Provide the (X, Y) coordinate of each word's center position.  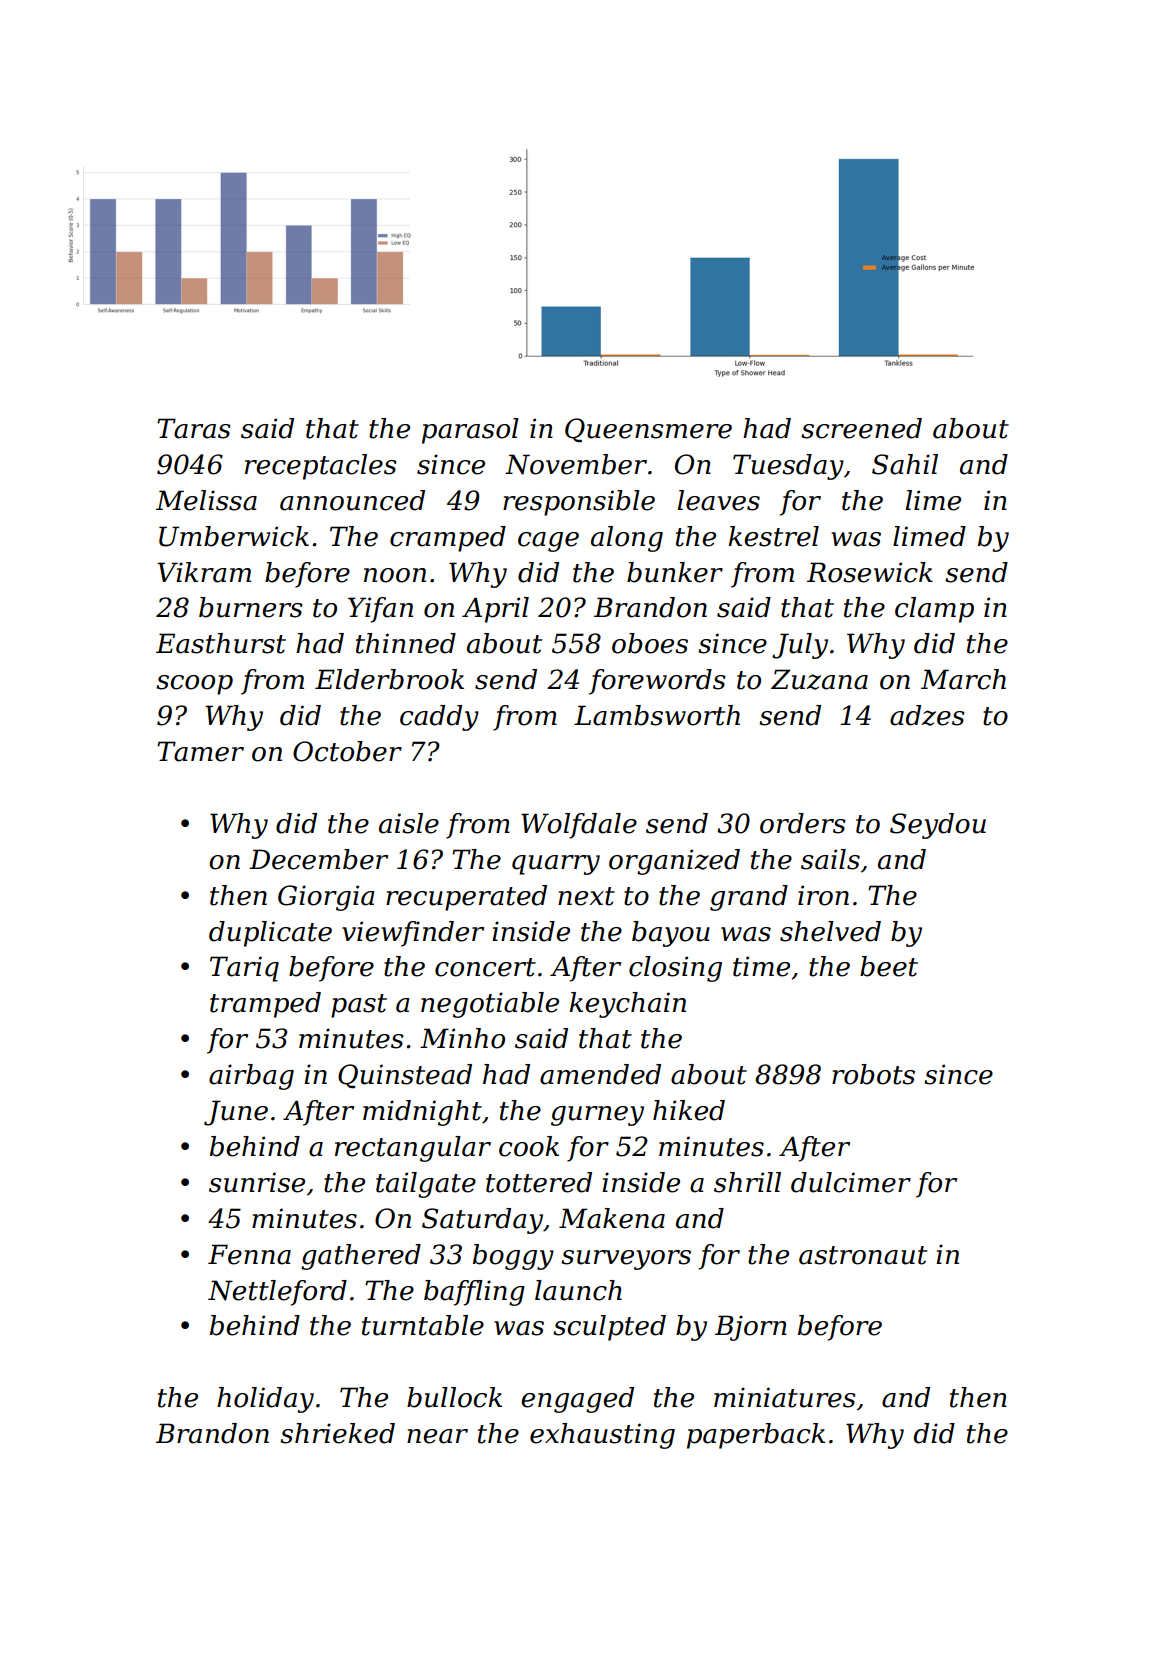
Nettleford (277, 1293)
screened (861, 428)
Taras (194, 428)
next (586, 896)
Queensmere (648, 430)
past (359, 1006)
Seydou (938, 826)
